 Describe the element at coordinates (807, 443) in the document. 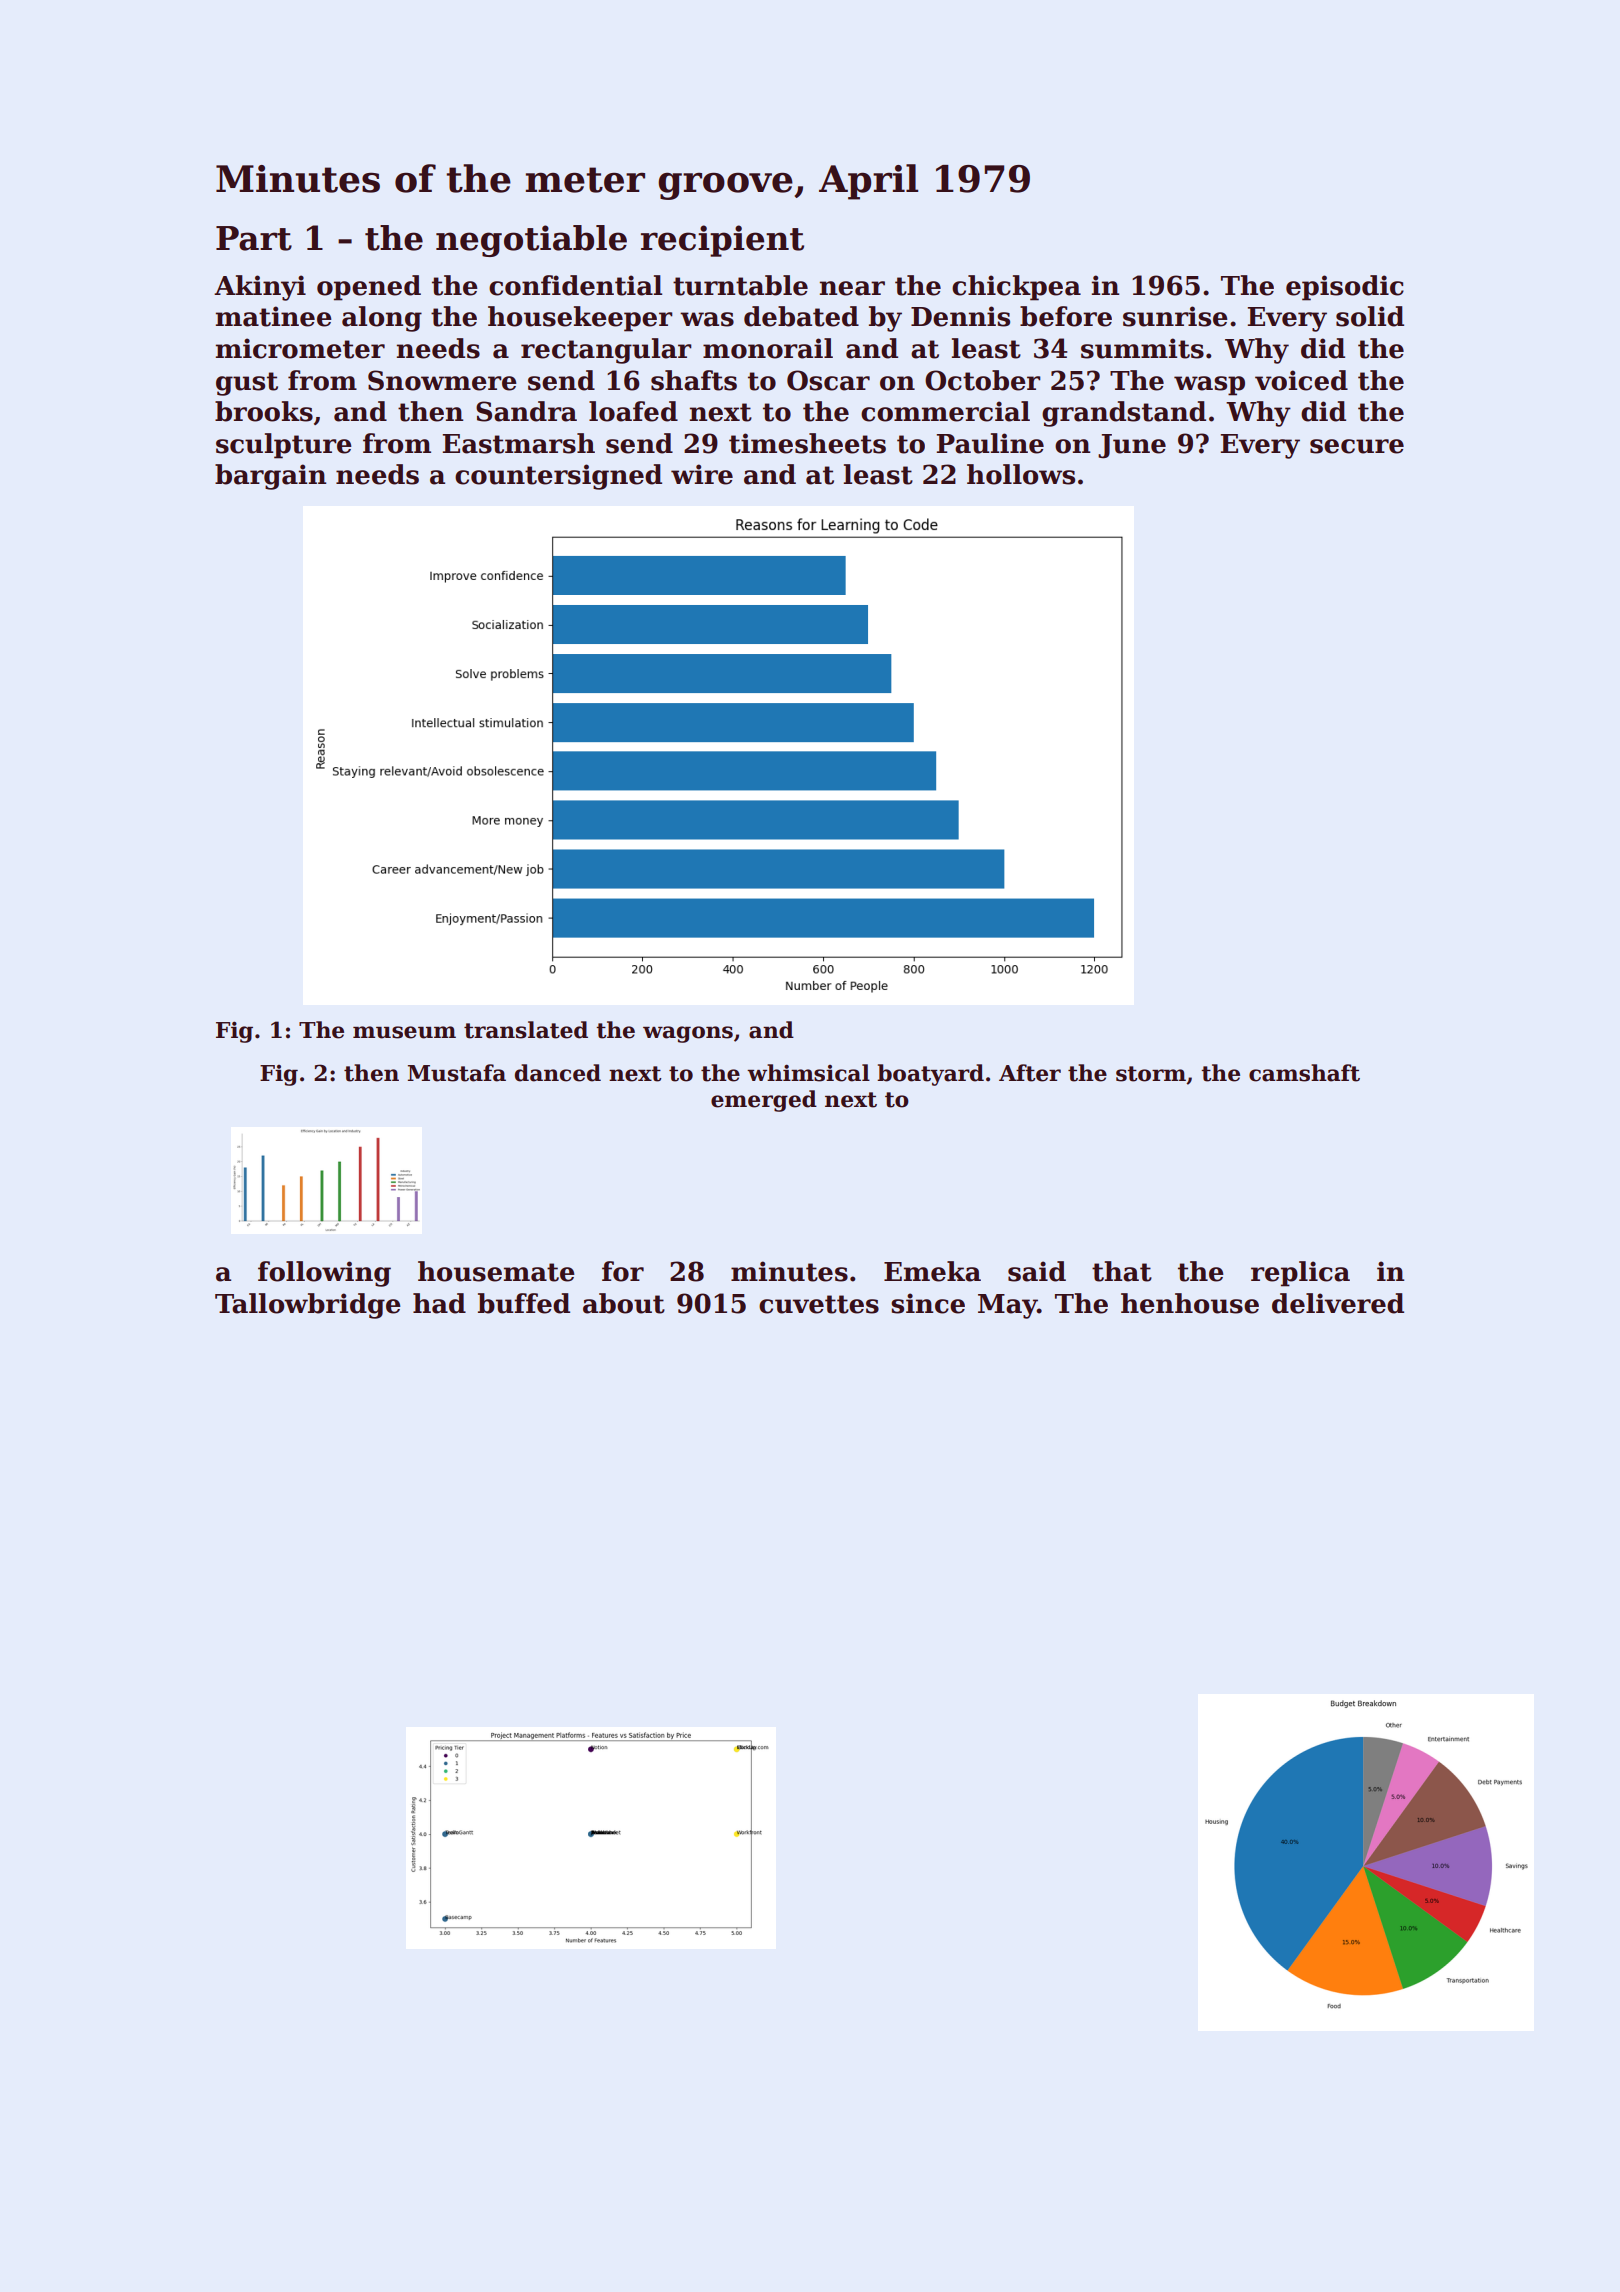

I see `timesheets` at that location.
